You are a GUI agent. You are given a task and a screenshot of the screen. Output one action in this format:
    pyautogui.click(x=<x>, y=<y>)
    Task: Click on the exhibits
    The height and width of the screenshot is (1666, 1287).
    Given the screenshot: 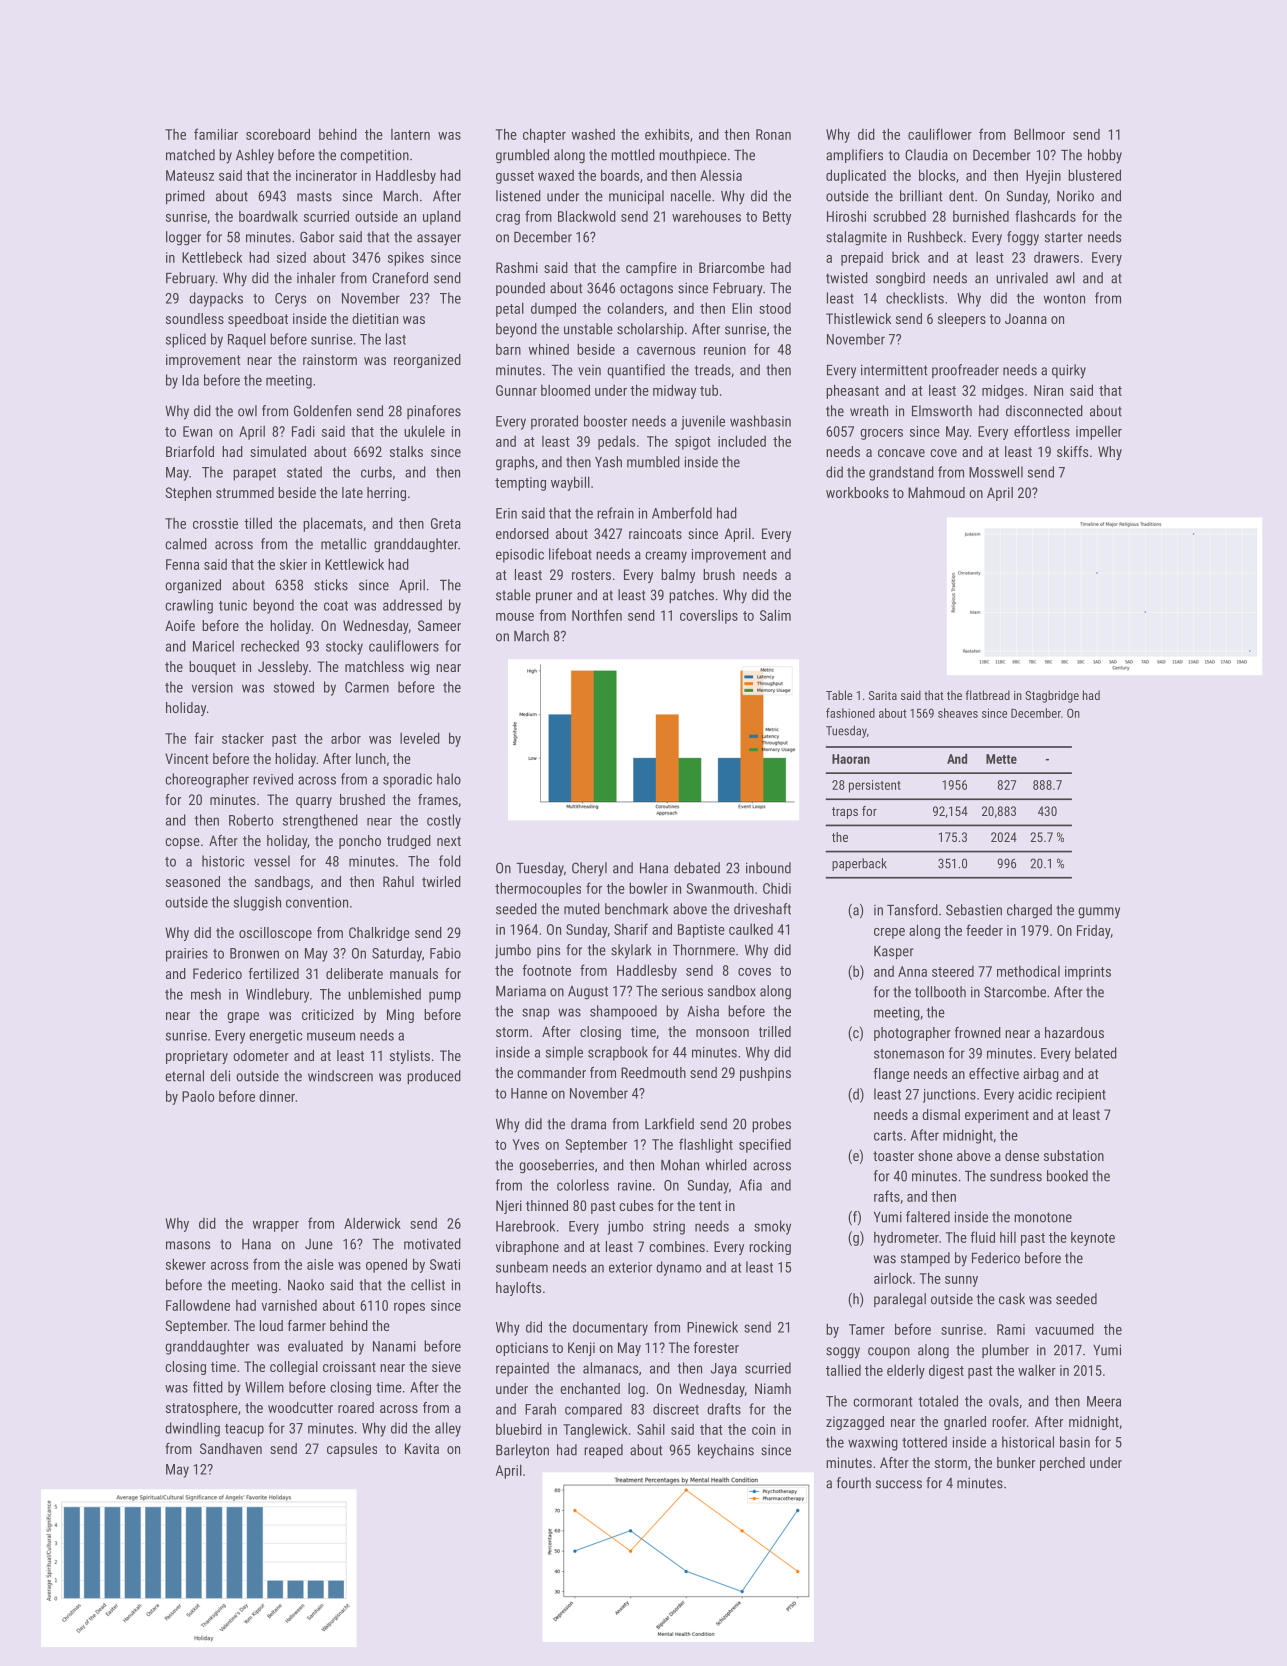 What is the action you would take?
    pyautogui.click(x=667, y=134)
